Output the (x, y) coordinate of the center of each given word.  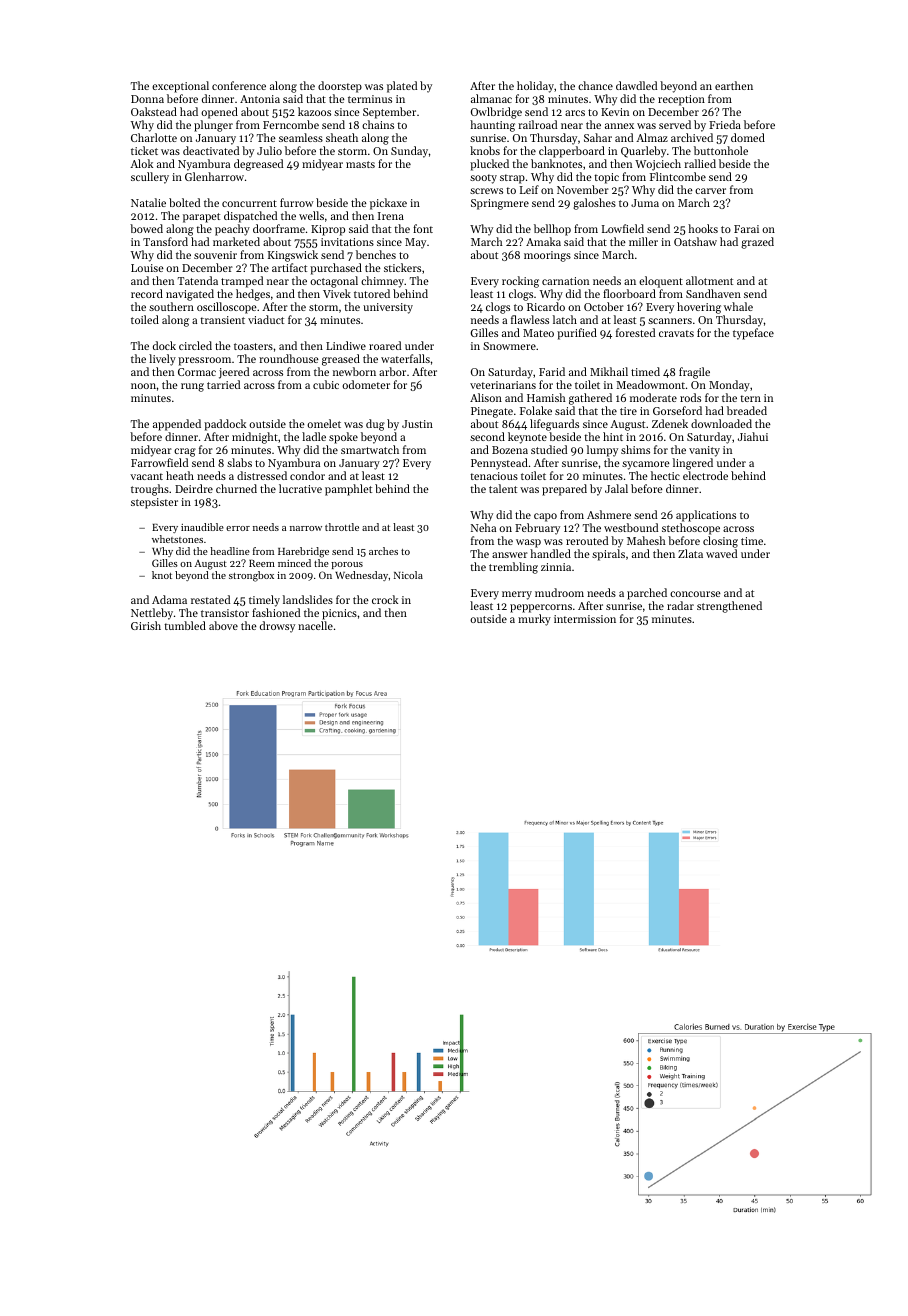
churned (236, 488)
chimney (382, 282)
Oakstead (154, 111)
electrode (705, 475)
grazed (757, 243)
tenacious (494, 476)
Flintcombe (678, 176)
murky (534, 620)
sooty (483, 179)
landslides (308, 599)
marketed (236, 241)
